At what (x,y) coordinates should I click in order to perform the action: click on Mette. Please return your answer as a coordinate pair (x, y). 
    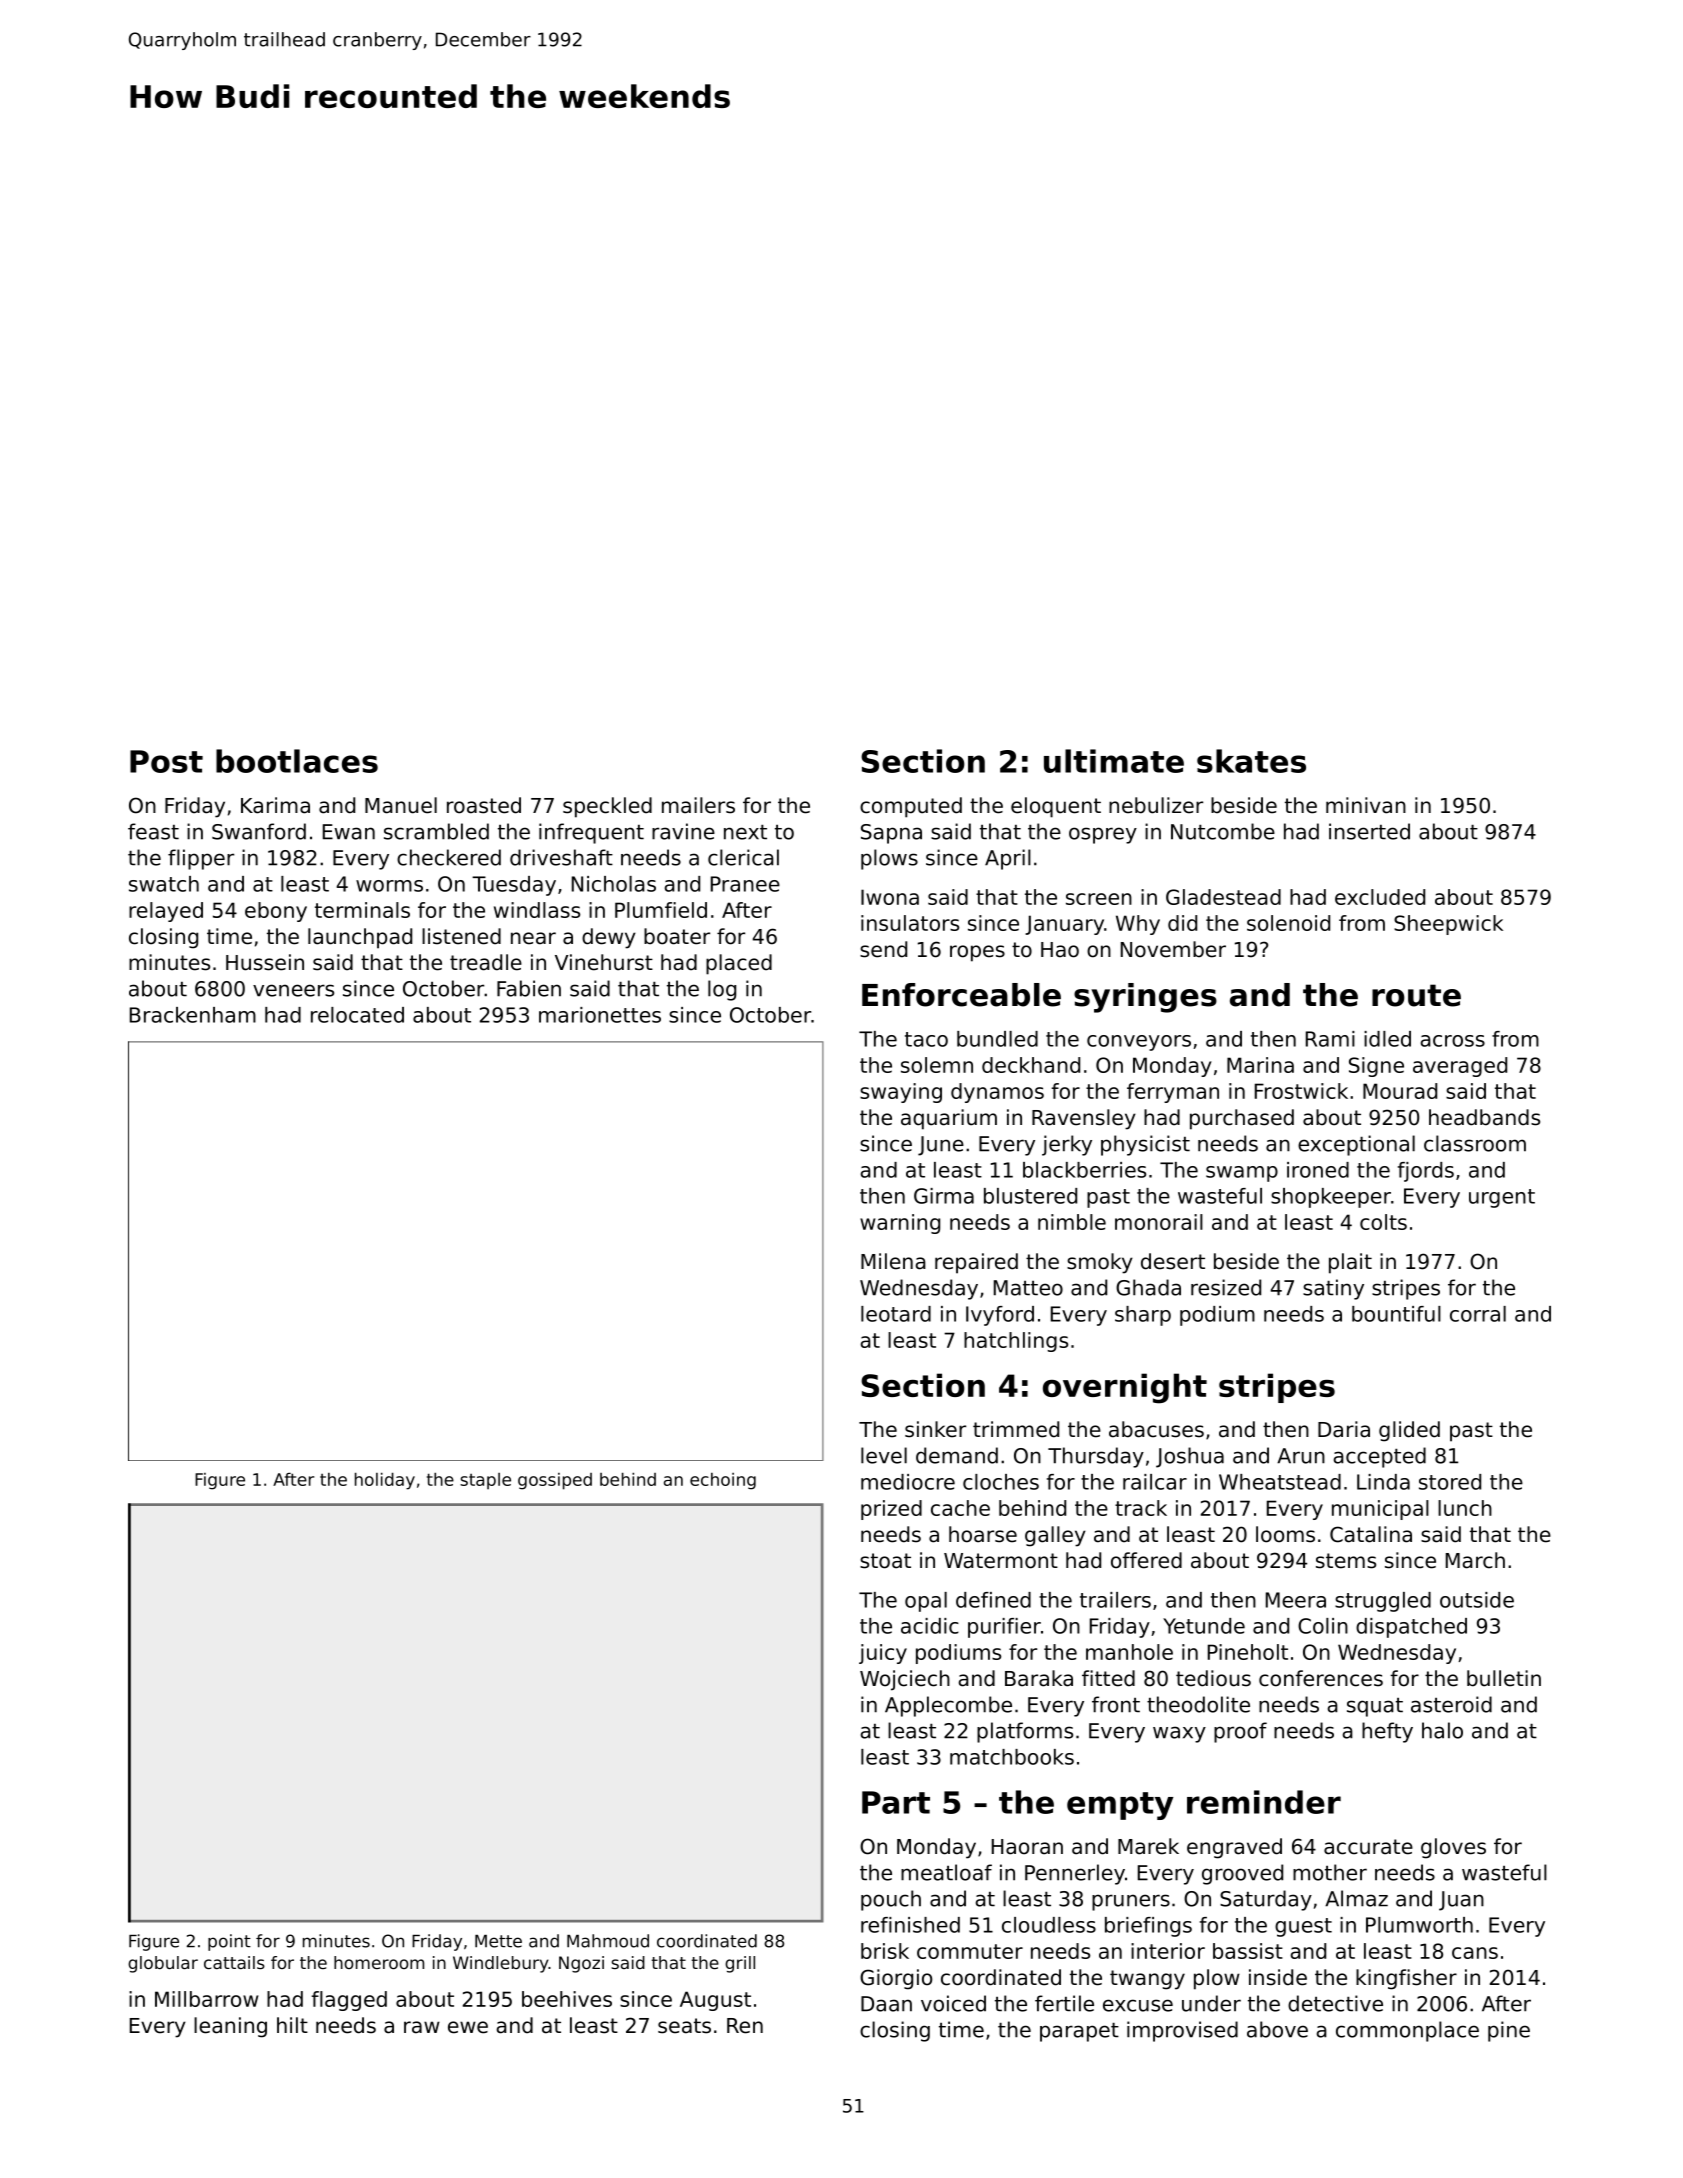
    Looking at the image, I should click on (498, 1941).
